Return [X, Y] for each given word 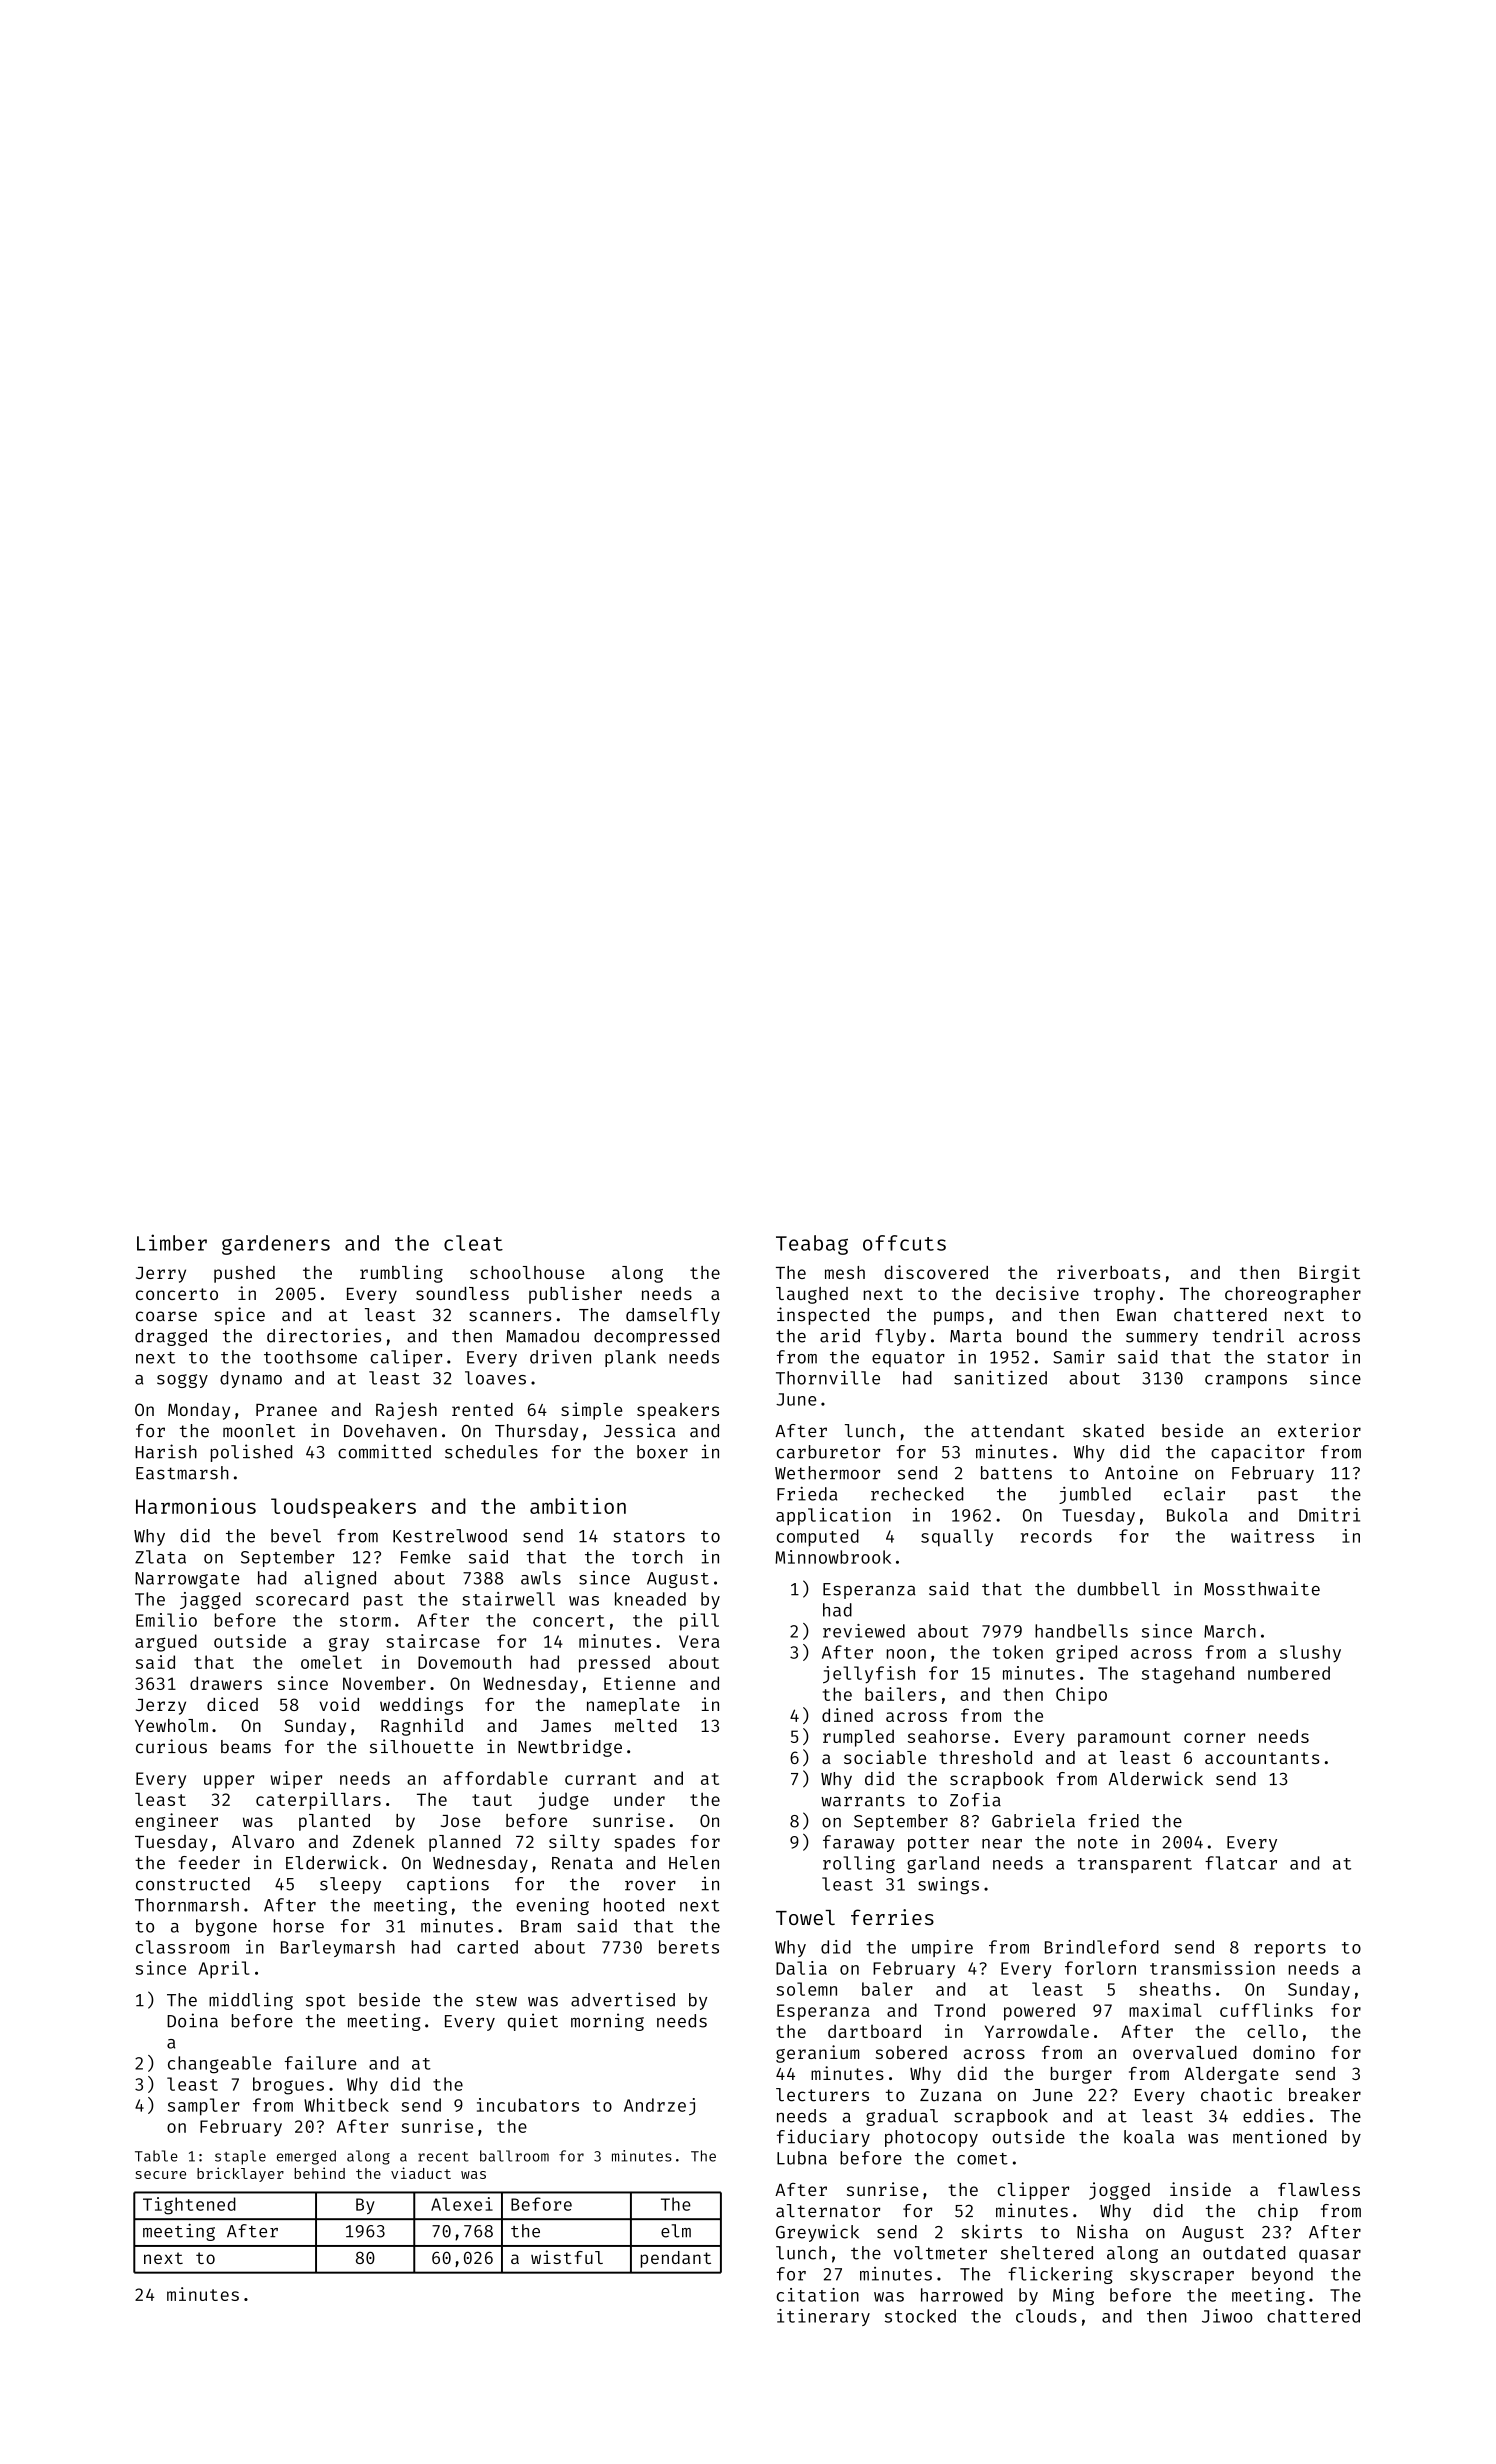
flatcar [1241, 1863]
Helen [694, 1863]
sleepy [350, 1885]
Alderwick [1156, 1778]
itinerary [823, 2317]
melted [646, 1725]
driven [560, 1356]
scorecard [302, 1599]
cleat [473, 1243]
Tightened [189, 2206]
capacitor [1258, 1453]
